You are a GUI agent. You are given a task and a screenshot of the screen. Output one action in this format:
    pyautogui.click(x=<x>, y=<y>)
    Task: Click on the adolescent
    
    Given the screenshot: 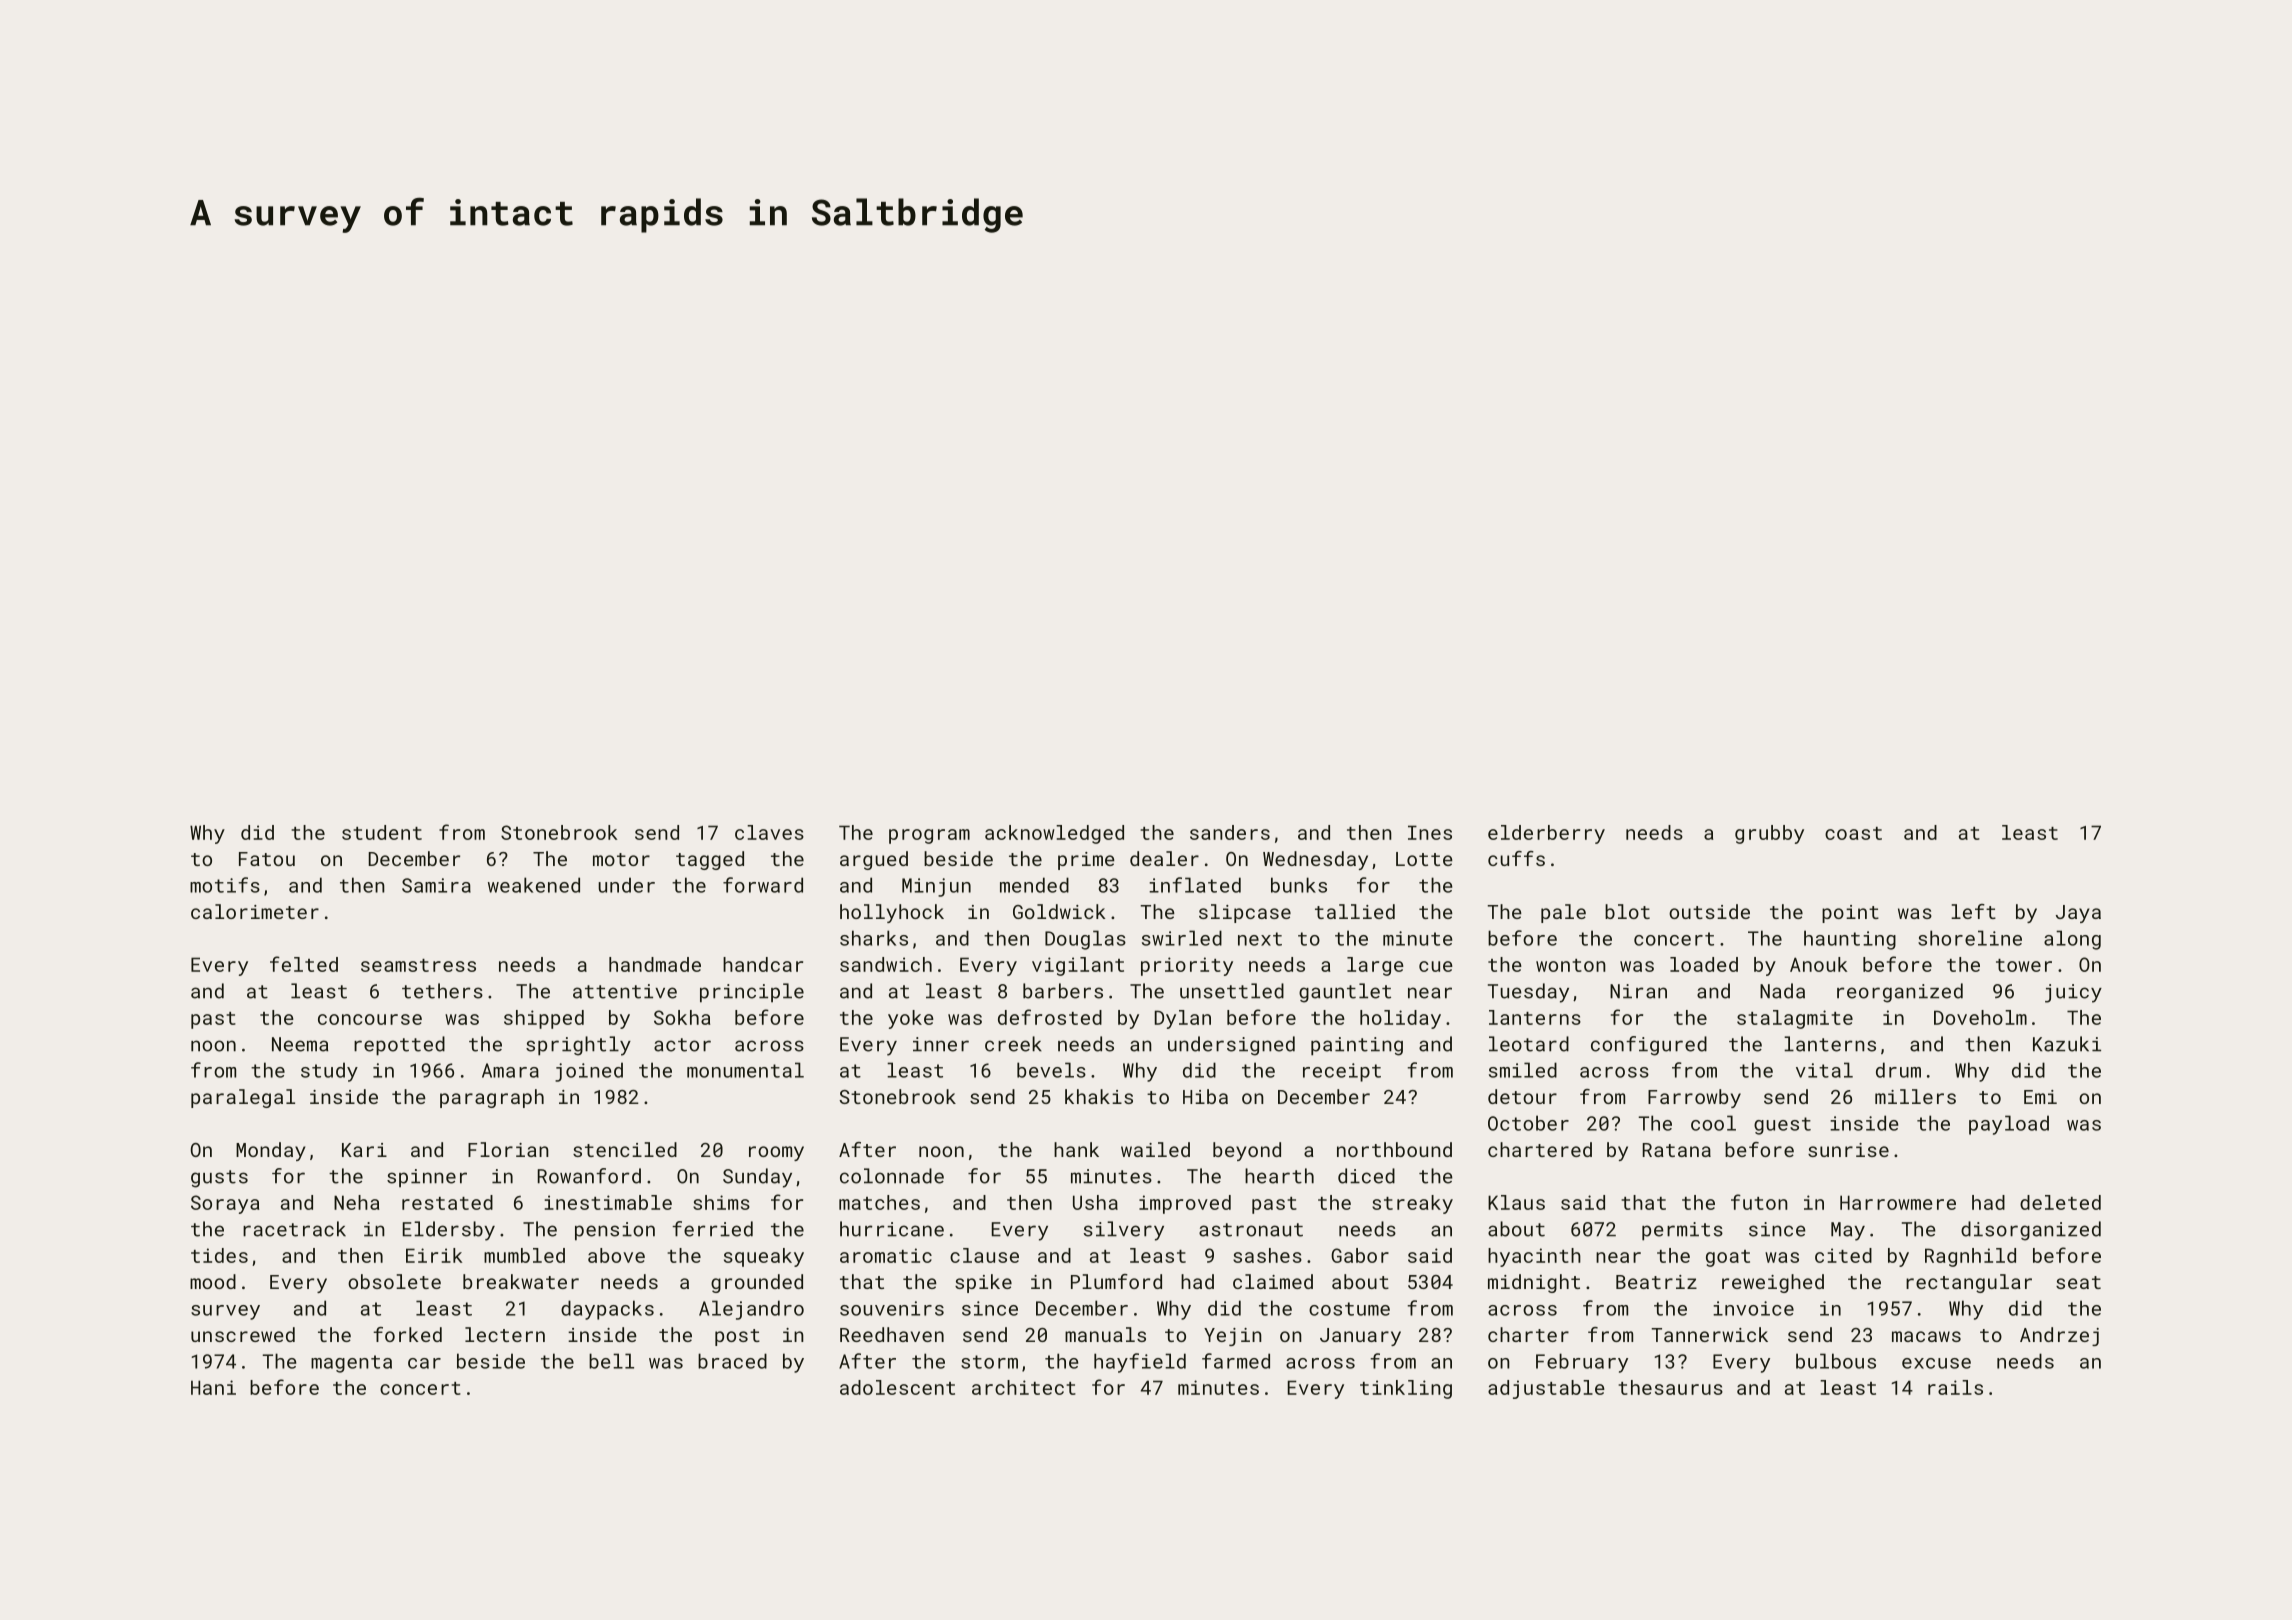 What is the action you would take?
    pyautogui.click(x=897, y=1387)
